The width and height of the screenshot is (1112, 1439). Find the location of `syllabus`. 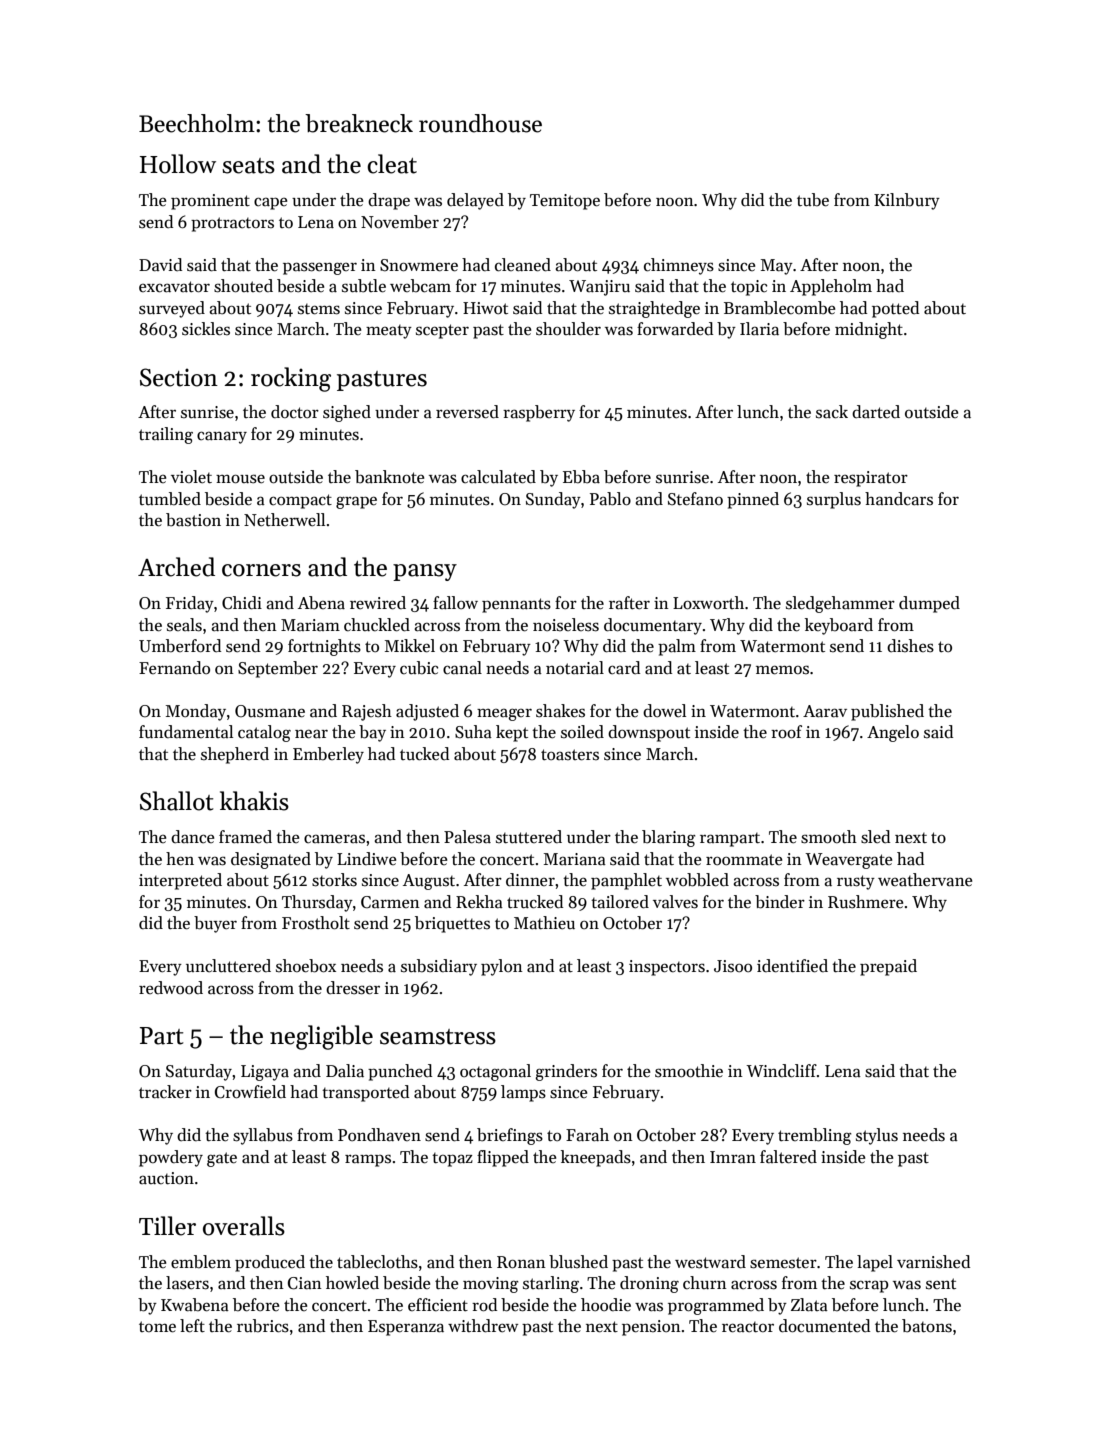

syllabus is located at coordinates (263, 1136).
